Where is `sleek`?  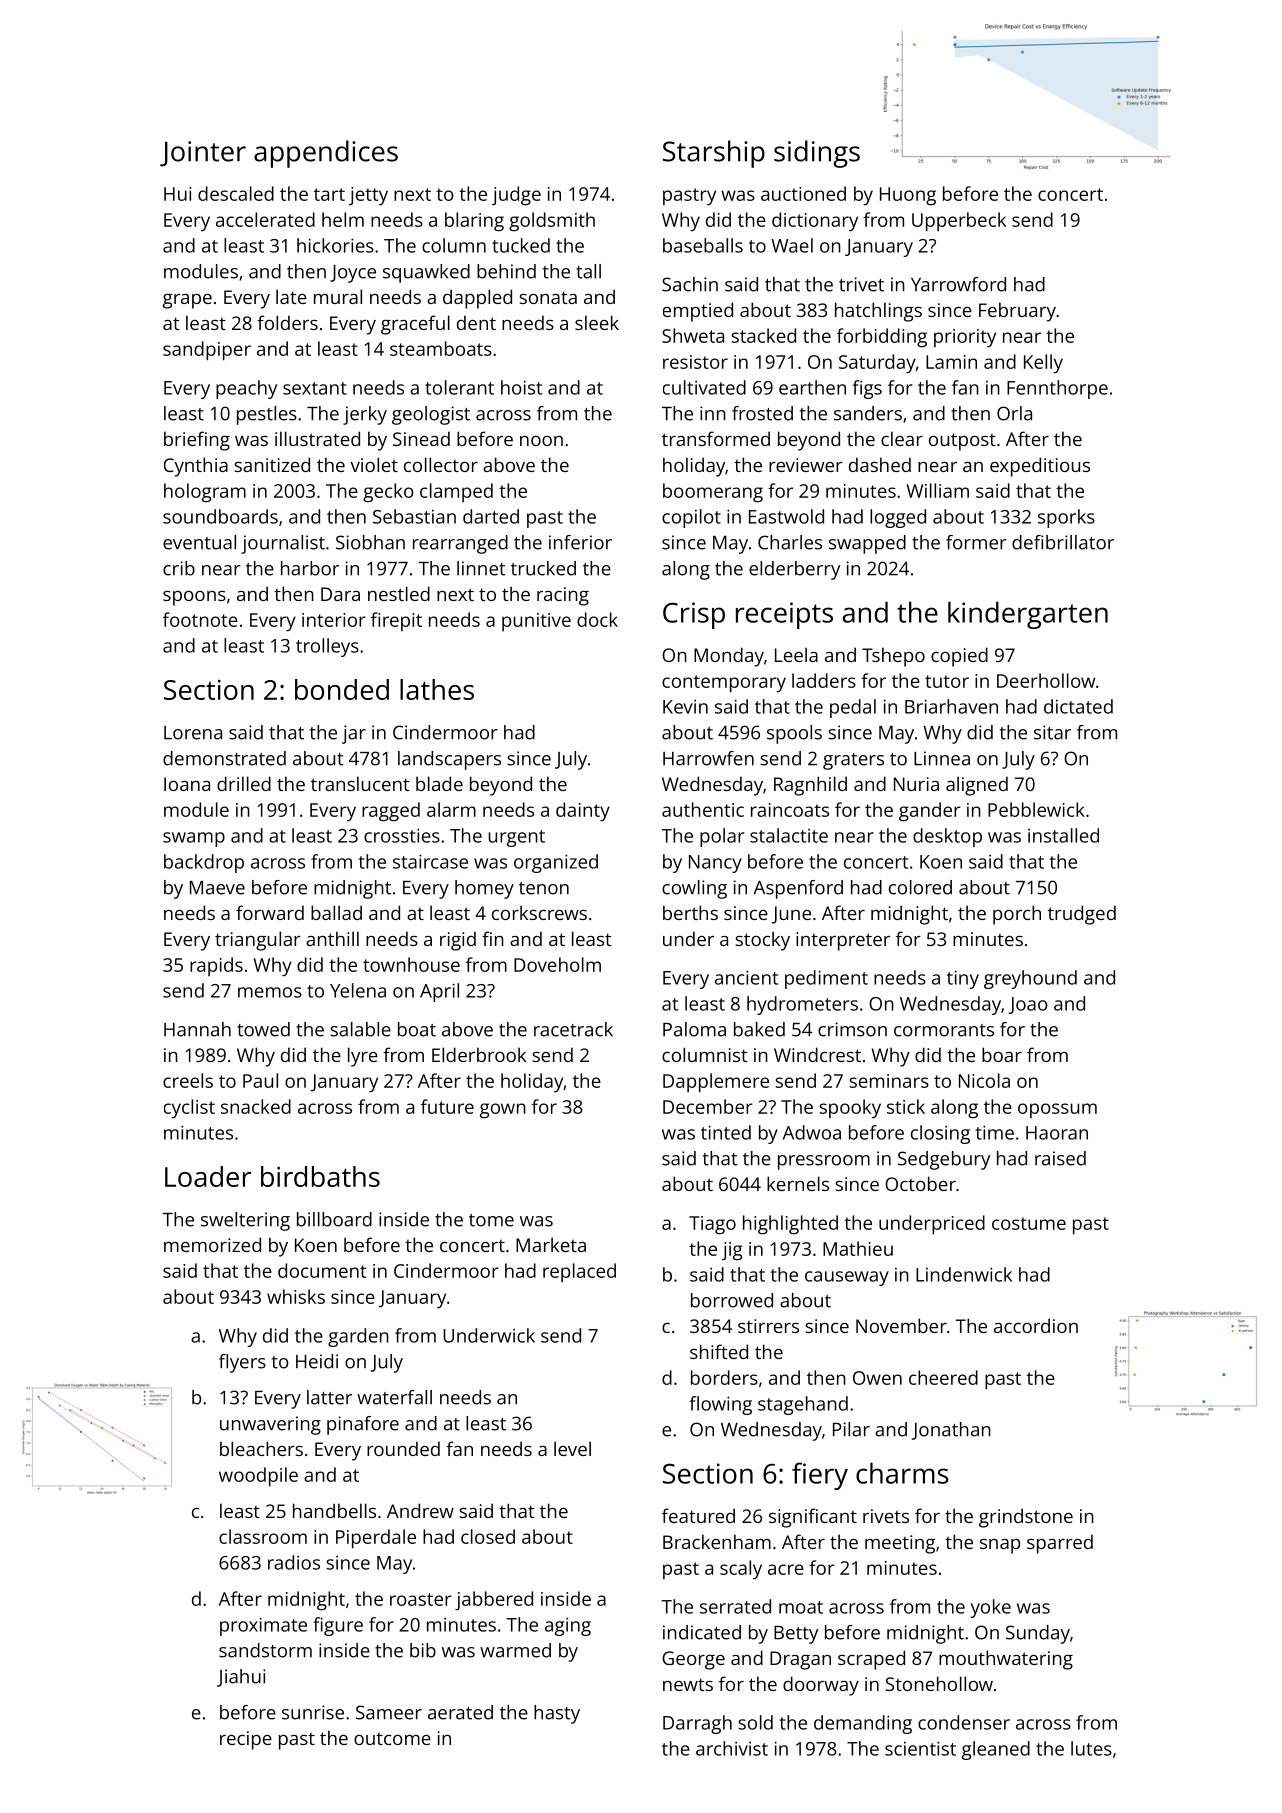
sleek is located at coordinates (597, 322).
